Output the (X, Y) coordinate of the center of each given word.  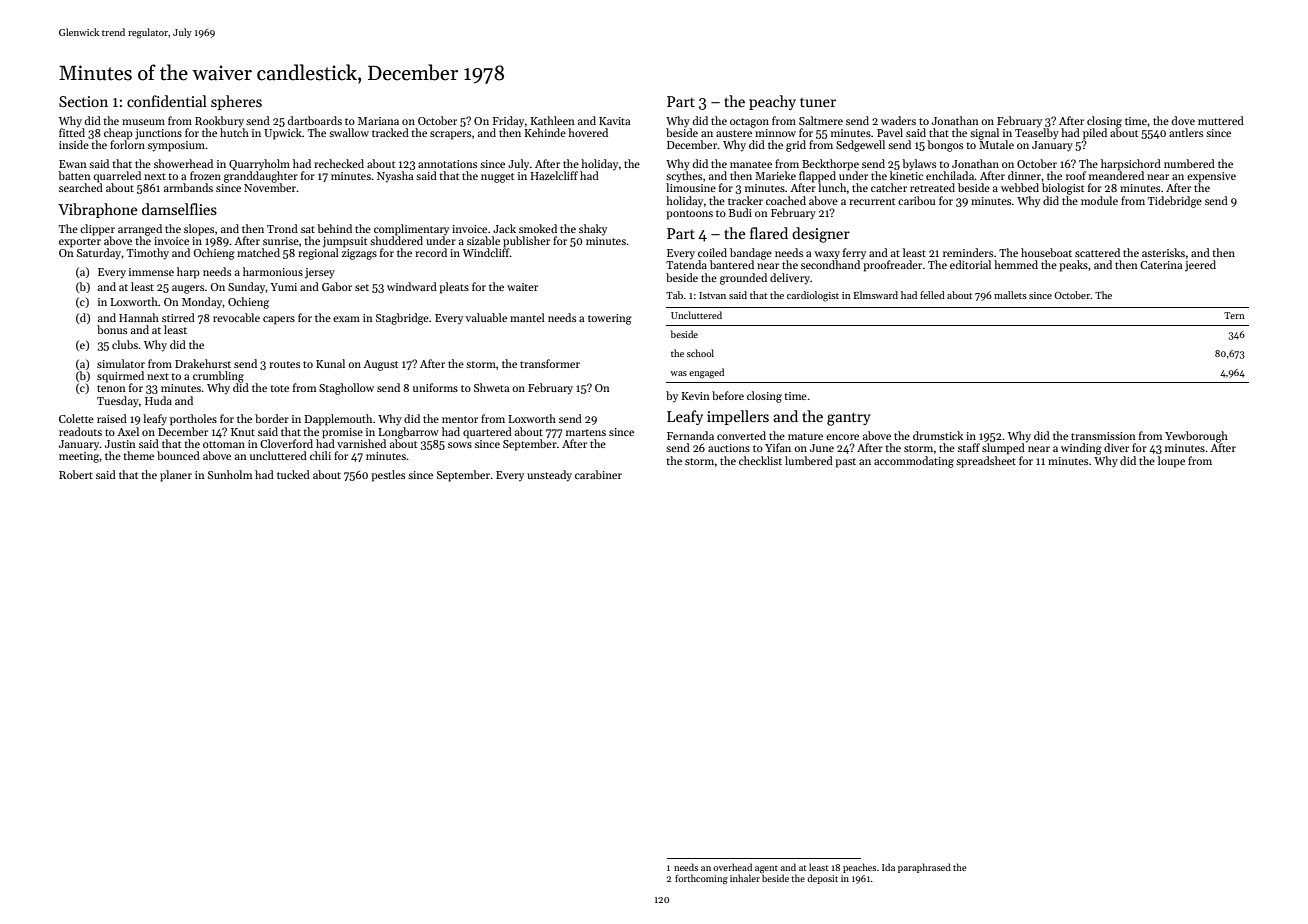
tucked (293, 474)
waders (898, 120)
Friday (508, 121)
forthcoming (701, 879)
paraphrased (924, 868)
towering (610, 319)
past (845, 463)
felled (932, 295)
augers (188, 289)
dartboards (315, 120)
